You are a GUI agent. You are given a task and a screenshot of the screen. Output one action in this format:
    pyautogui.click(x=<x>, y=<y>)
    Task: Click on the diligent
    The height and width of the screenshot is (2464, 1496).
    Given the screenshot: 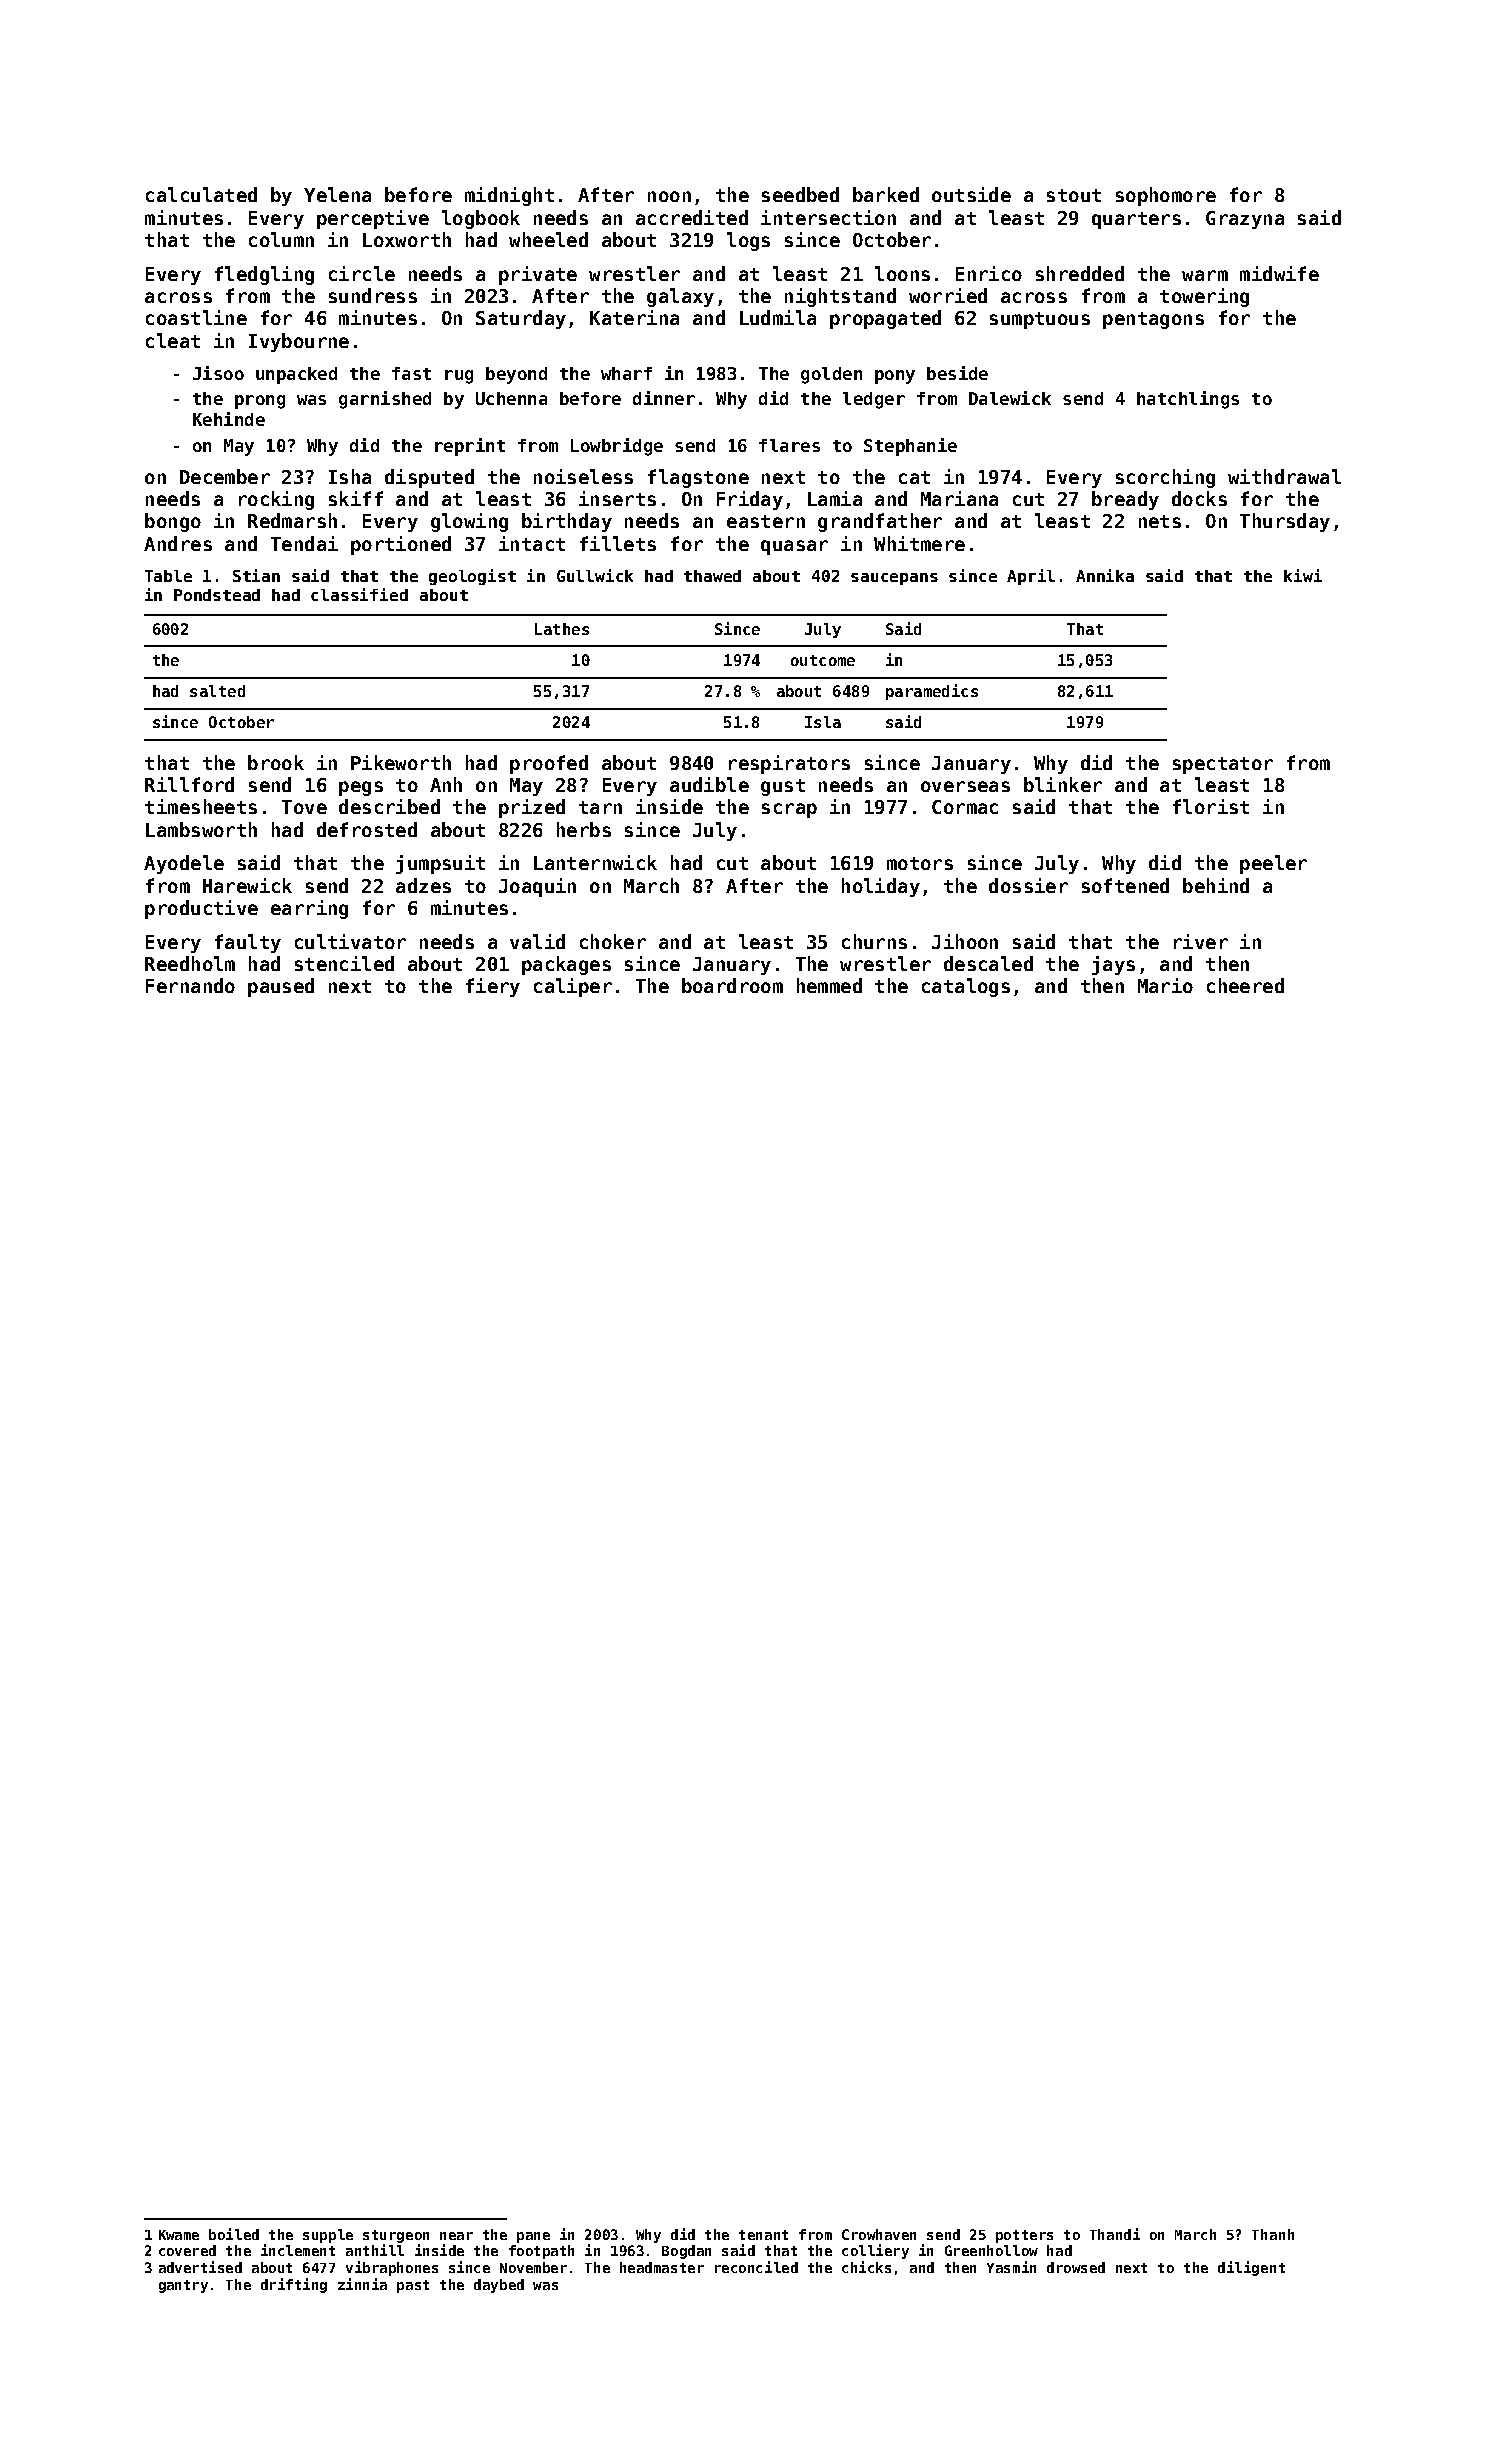 What is the action you would take?
    pyautogui.click(x=1251, y=2268)
